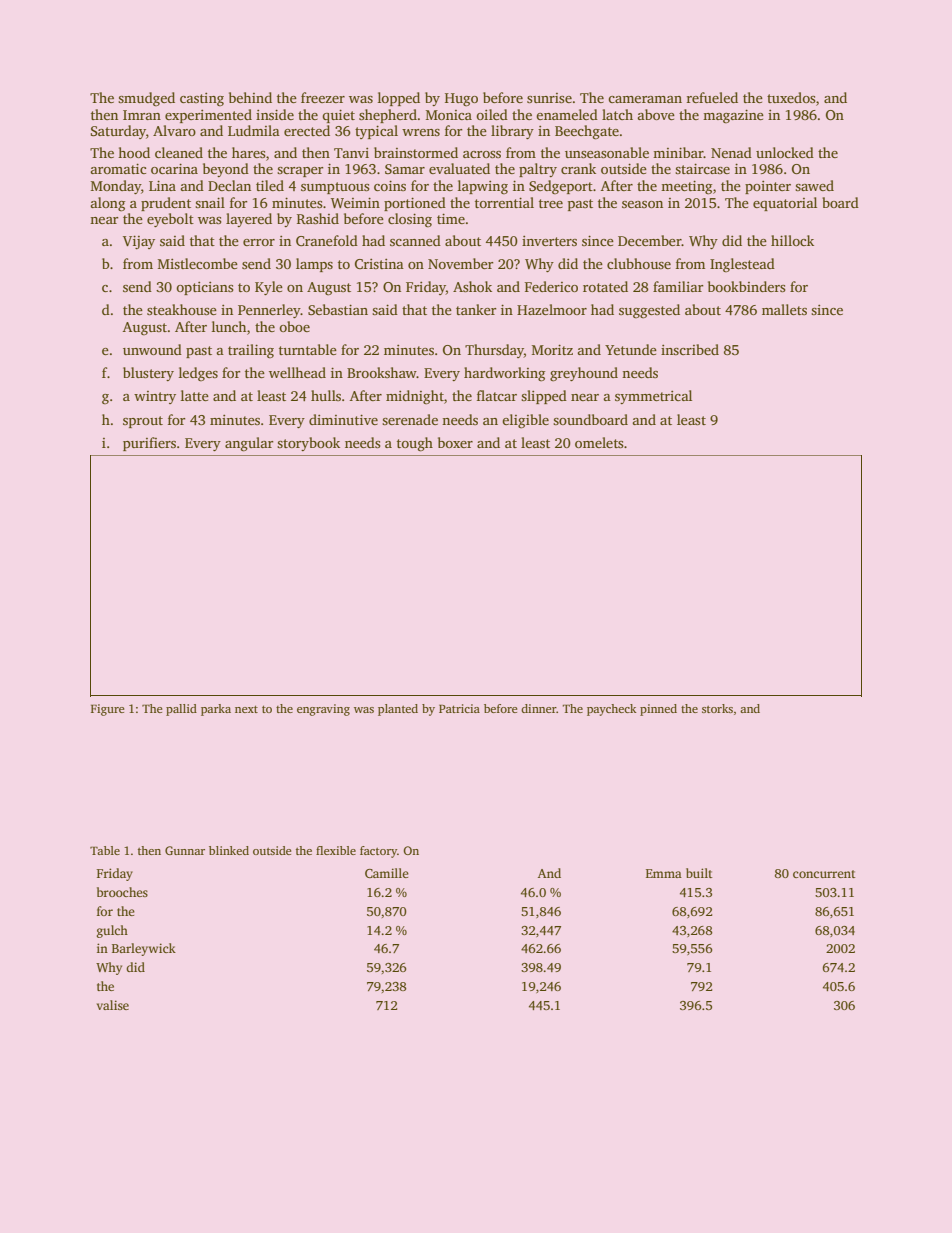  What do you see at coordinates (318, 218) in the document?
I see `Rashid` at bounding box center [318, 218].
